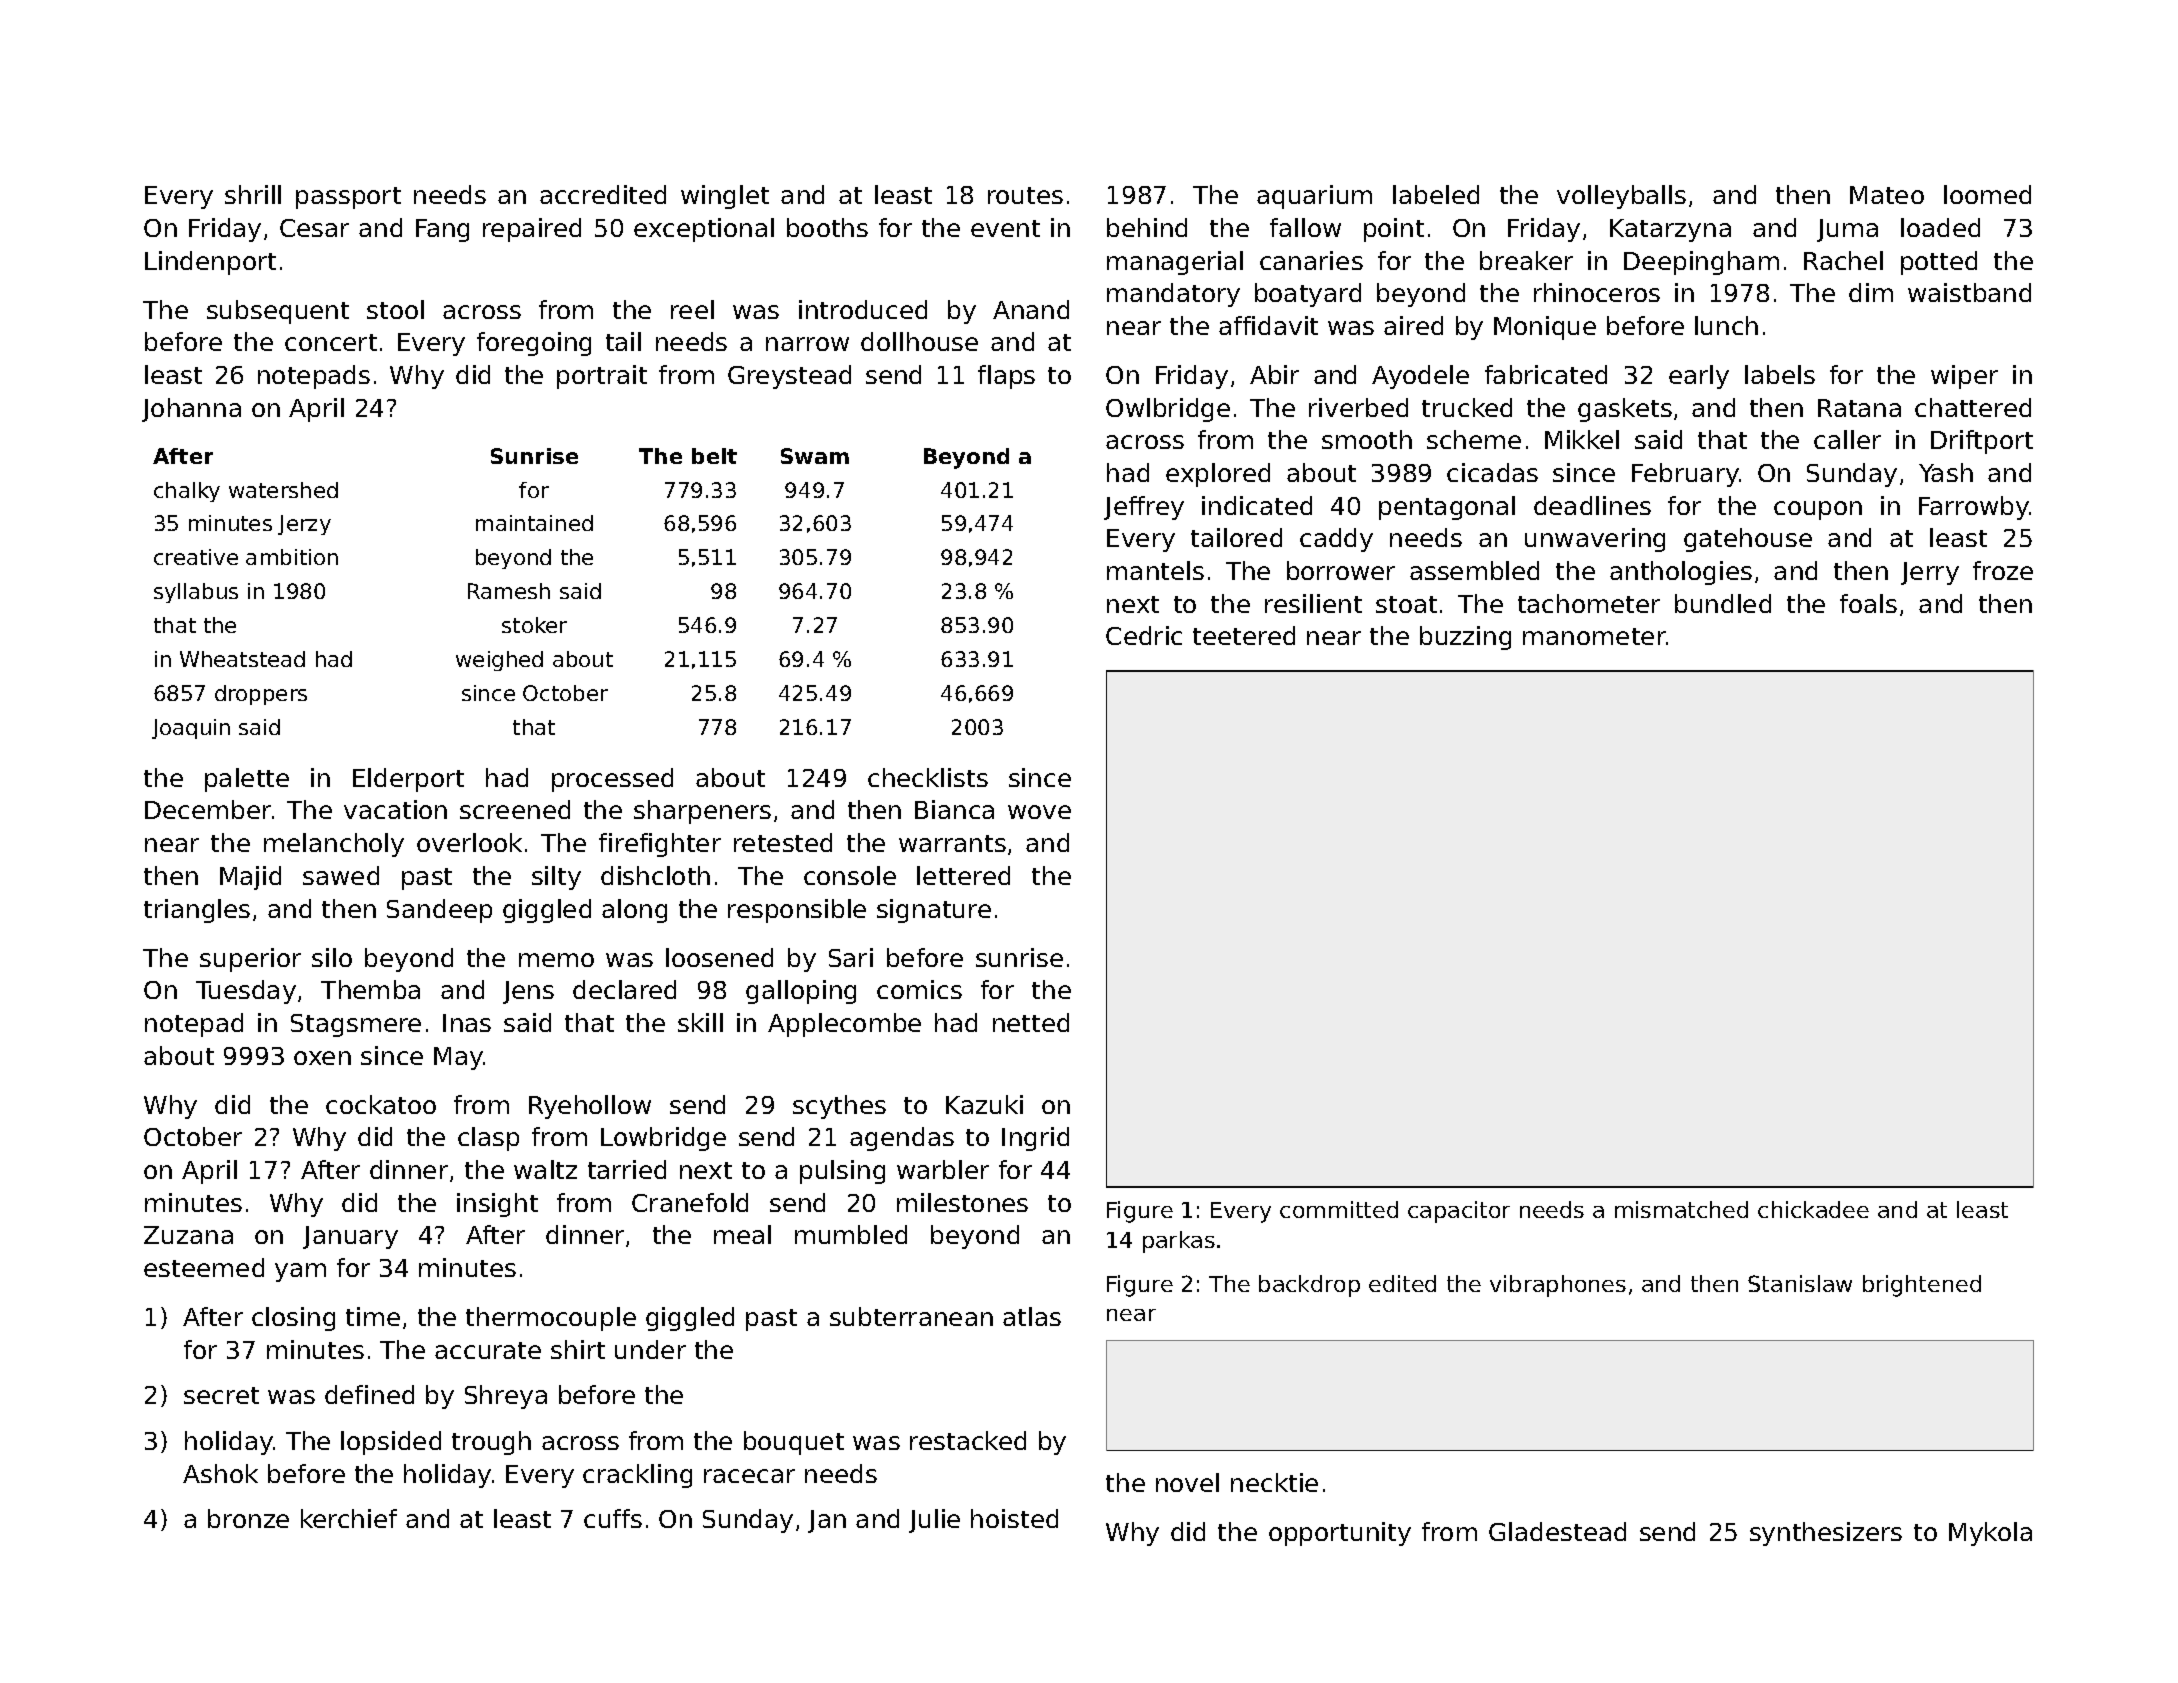  What do you see at coordinates (349, 1518) in the image?
I see `kerchief` at bounding box center [349, 1518].
